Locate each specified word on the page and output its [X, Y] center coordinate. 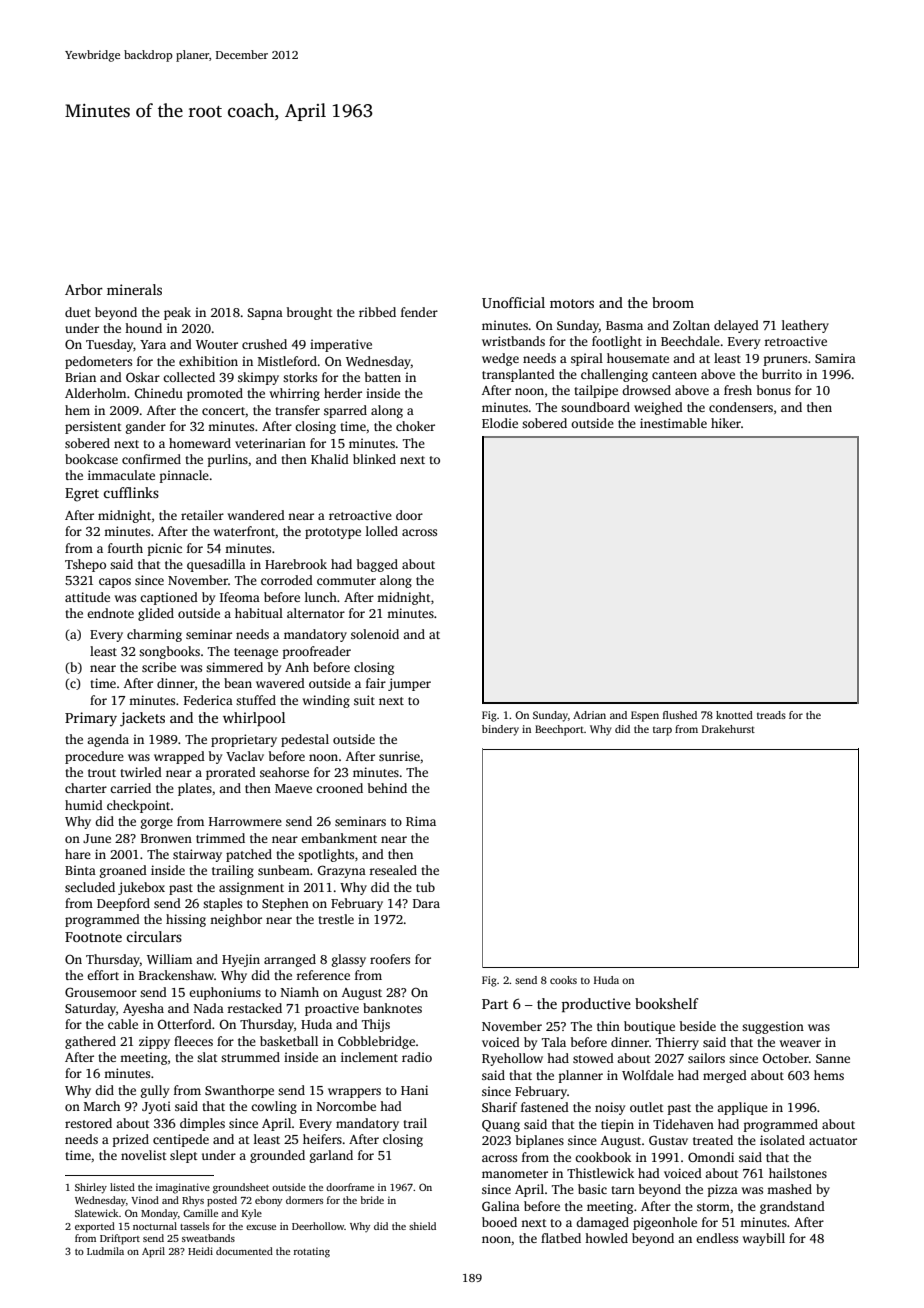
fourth [125, 548]
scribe [159, 667]
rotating [311, 1252]
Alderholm [95, 393]
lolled [382, 531]
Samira [835, 358]
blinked [374, 459]
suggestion [773, 1027]
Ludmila [105, 1251]
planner [581, 1076]
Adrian [589, 715]
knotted [734, 715]
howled [606, 1238]
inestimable [673, 423]
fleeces [193, 1041]
